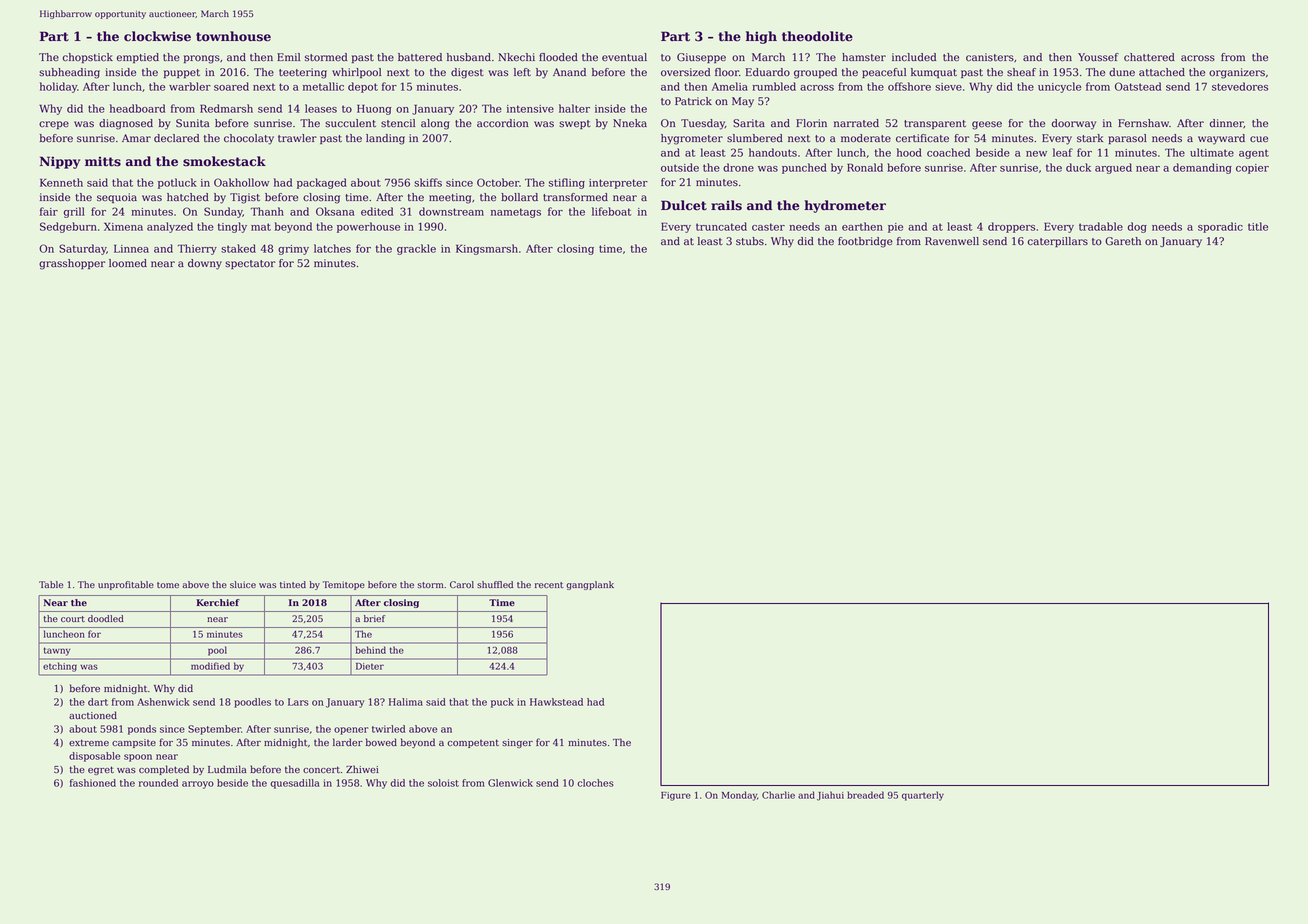 This image has height=924, width=1308. I want to click on Kingsmarsh, so click(487, 249).
